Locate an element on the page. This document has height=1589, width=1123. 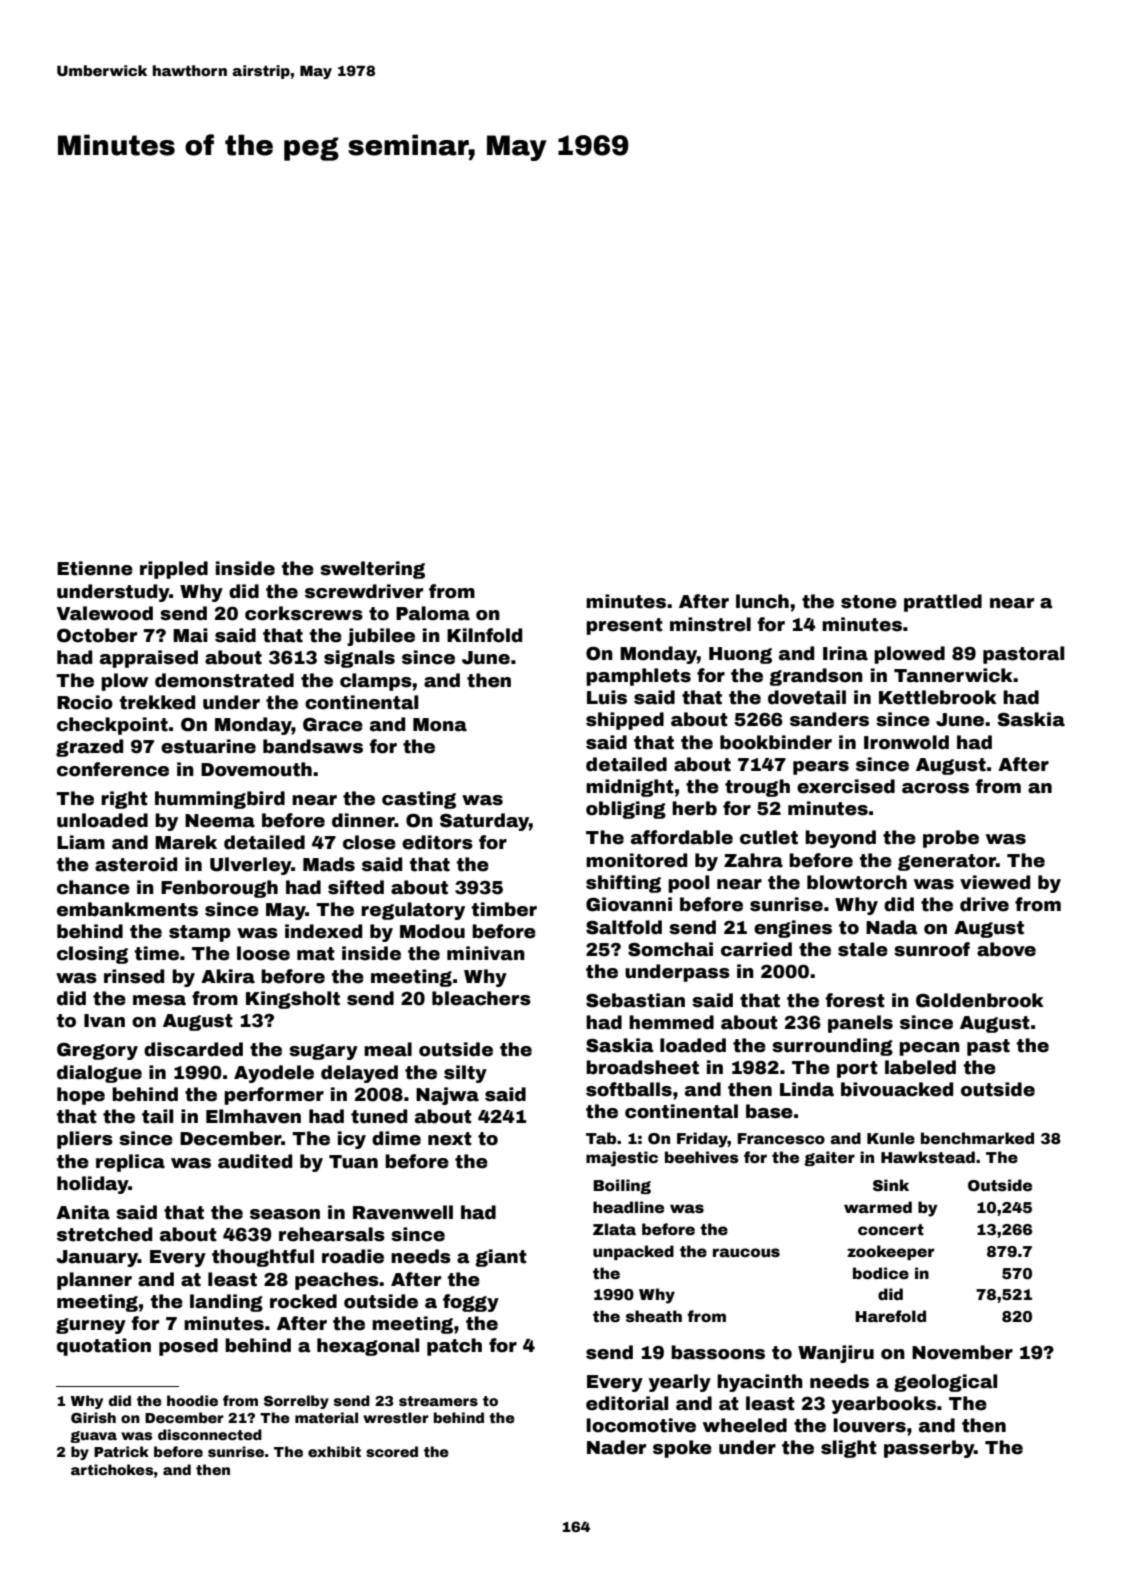
shipped is located at coordinates (625, 721).
